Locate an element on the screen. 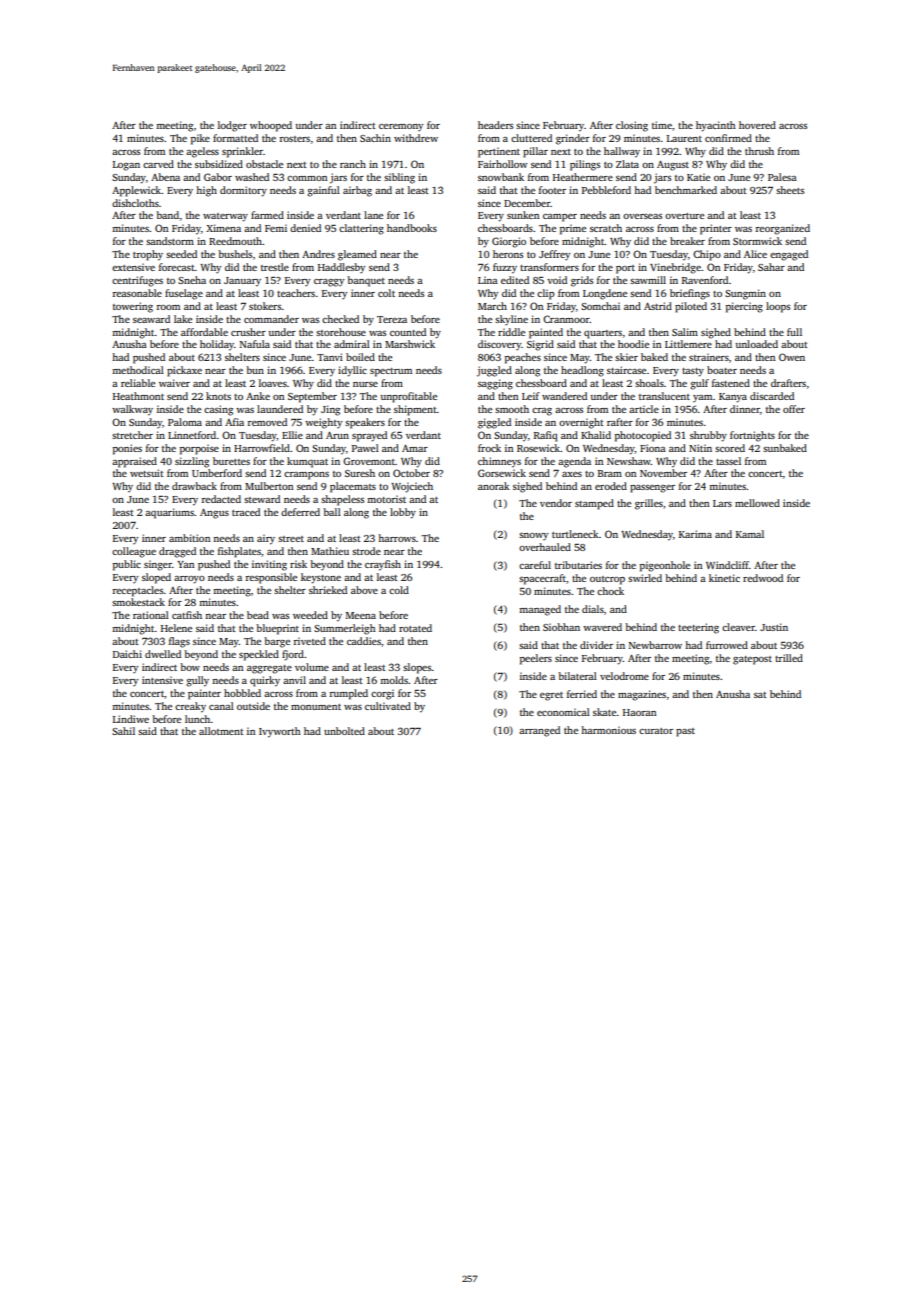 Image resolution: width=924 pixels, height=1308 pixels. seeded is located at coordinates (181, 254).
